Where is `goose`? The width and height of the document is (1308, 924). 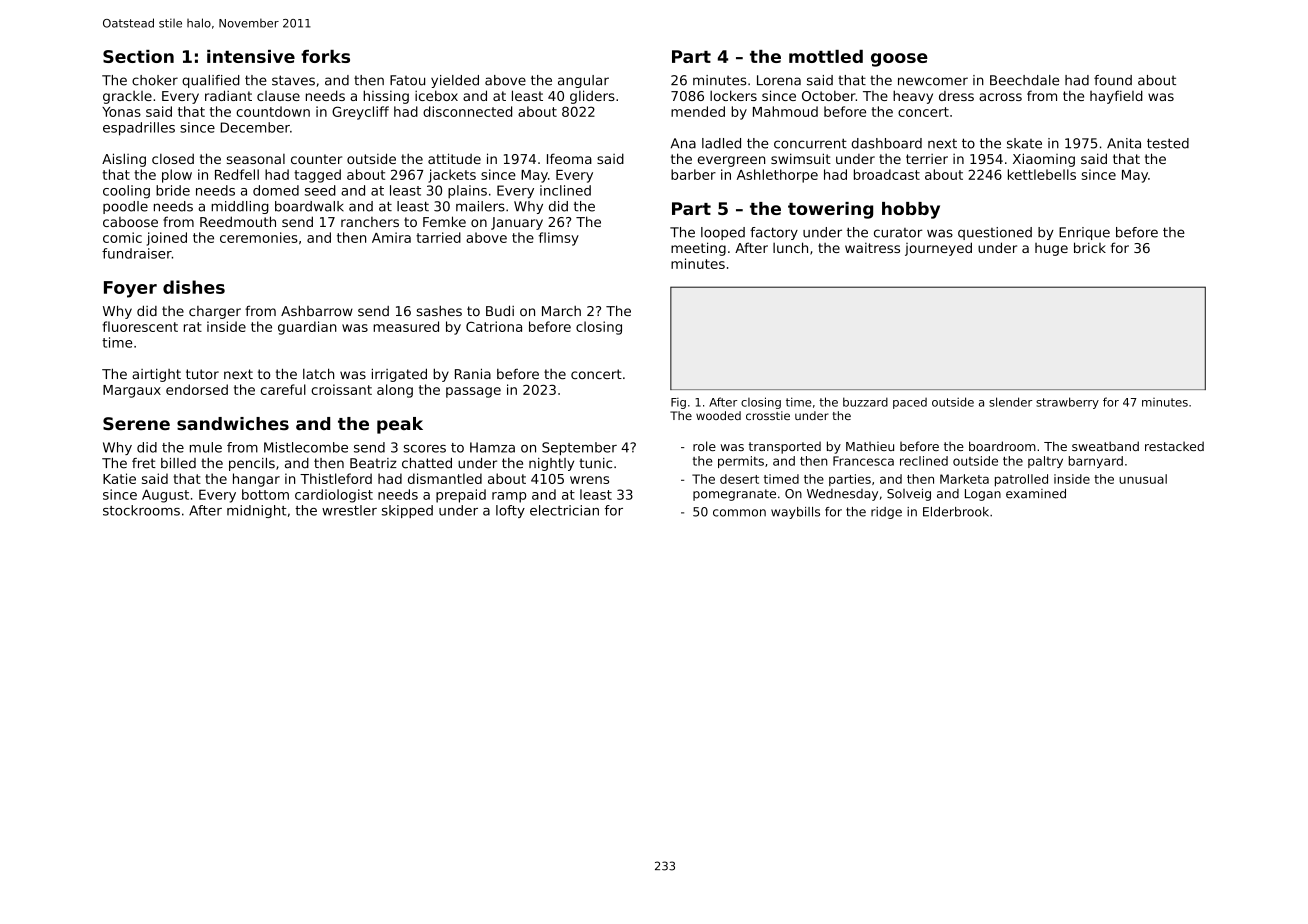 goose is located at coordinates (899, 60).
